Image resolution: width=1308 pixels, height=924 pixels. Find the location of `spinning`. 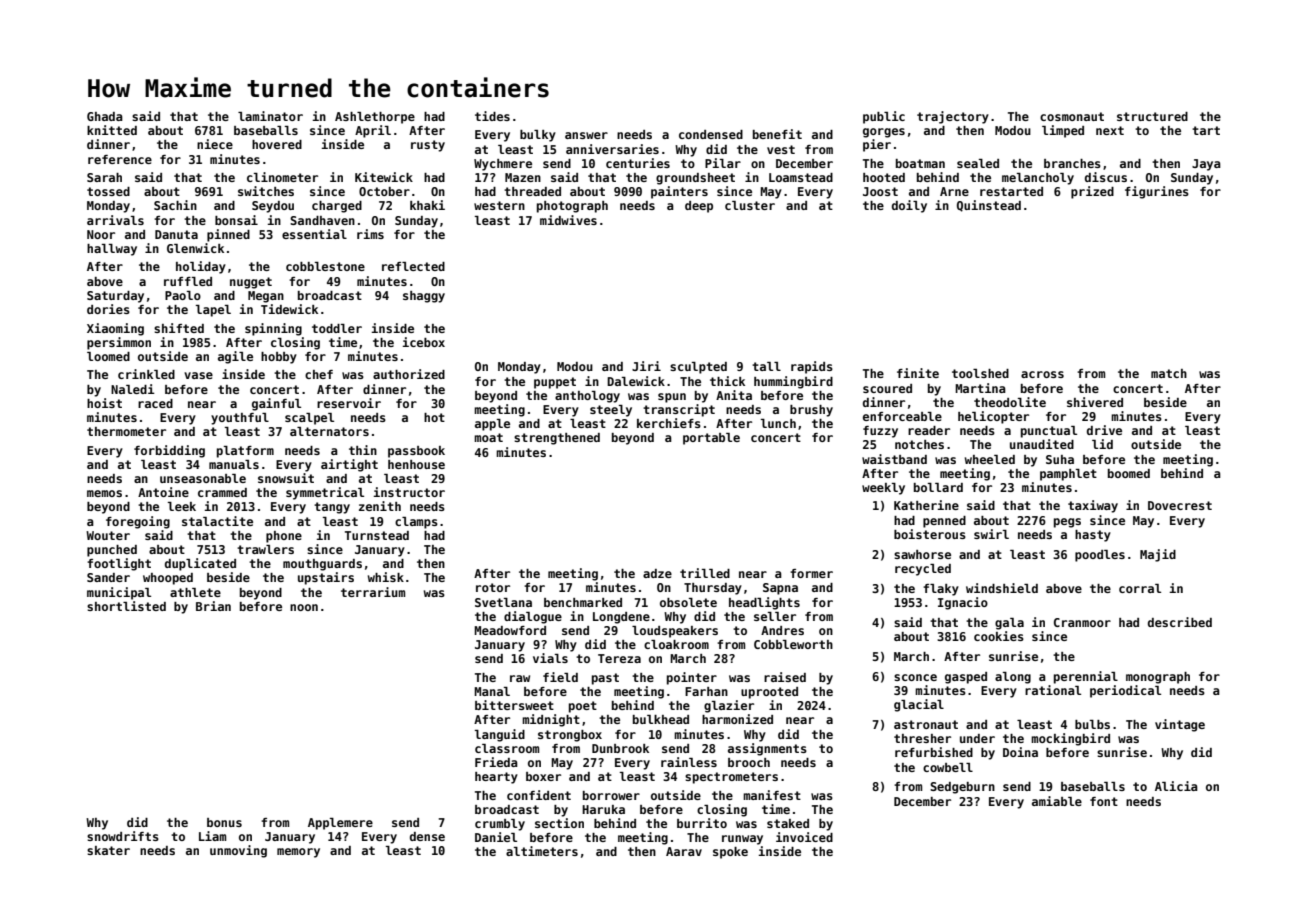

spinning is located at coordinates (273, 329).
